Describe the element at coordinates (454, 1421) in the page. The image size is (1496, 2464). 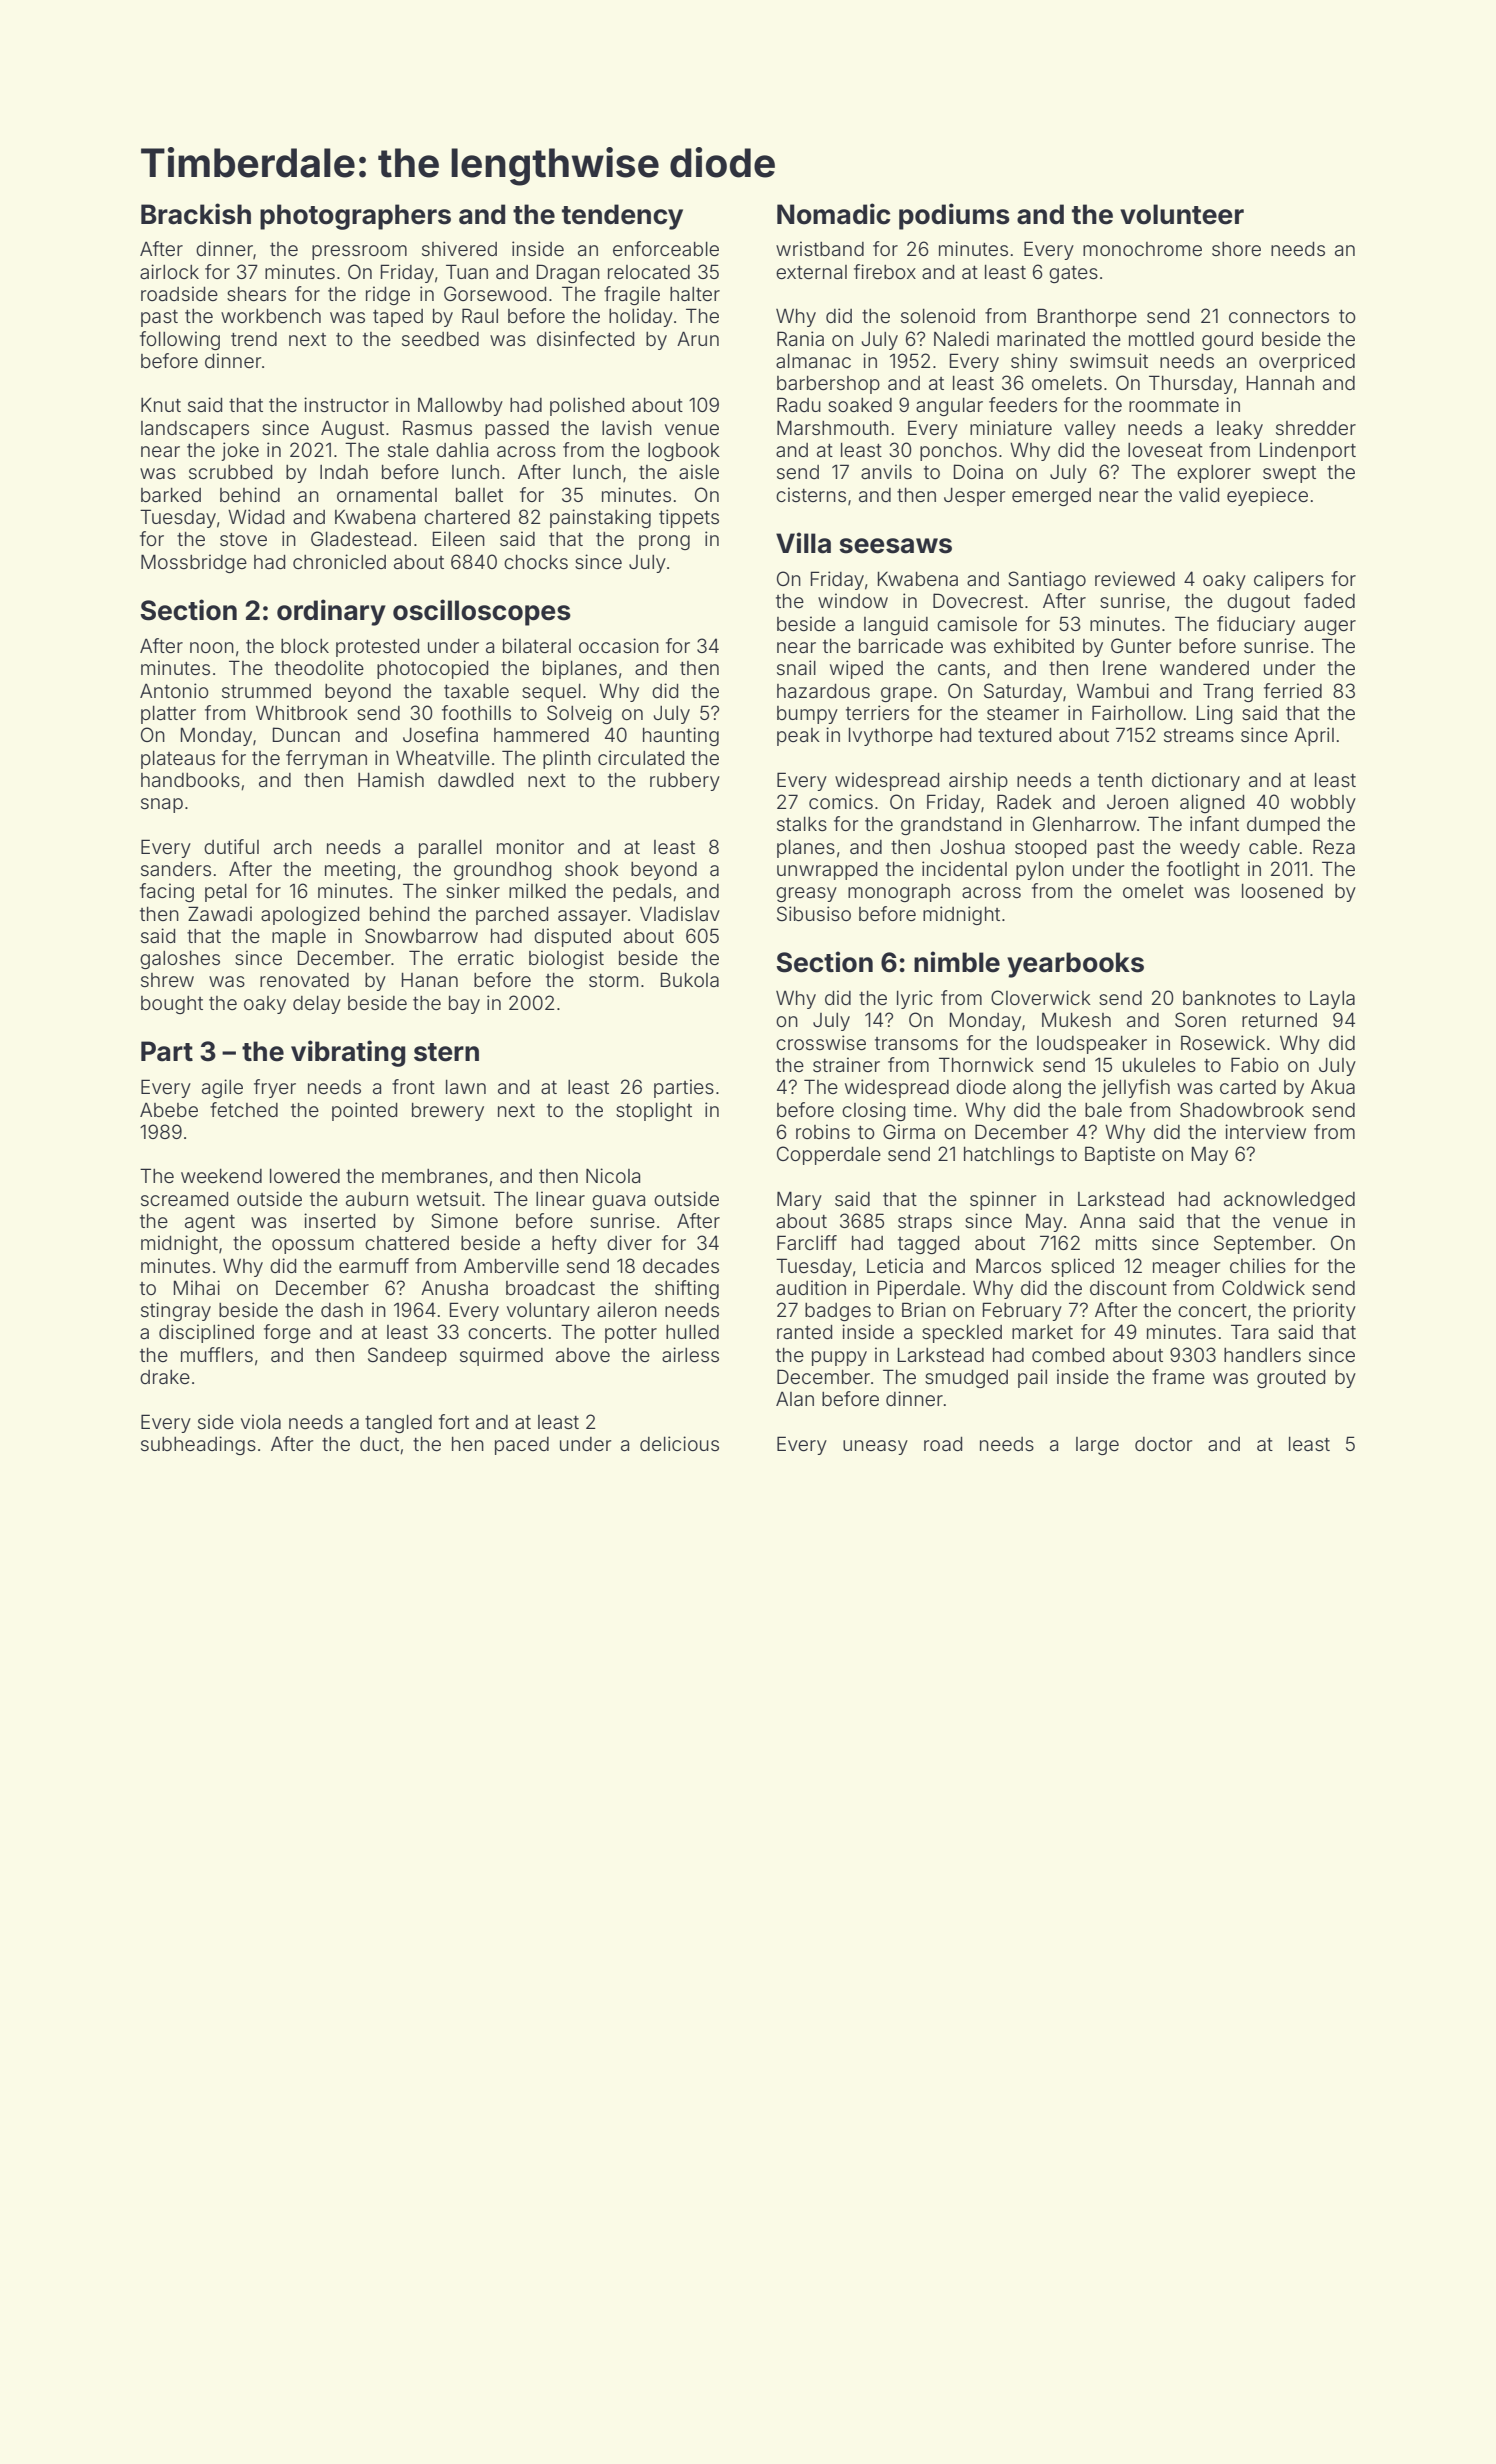
I see `fort` at that location.
